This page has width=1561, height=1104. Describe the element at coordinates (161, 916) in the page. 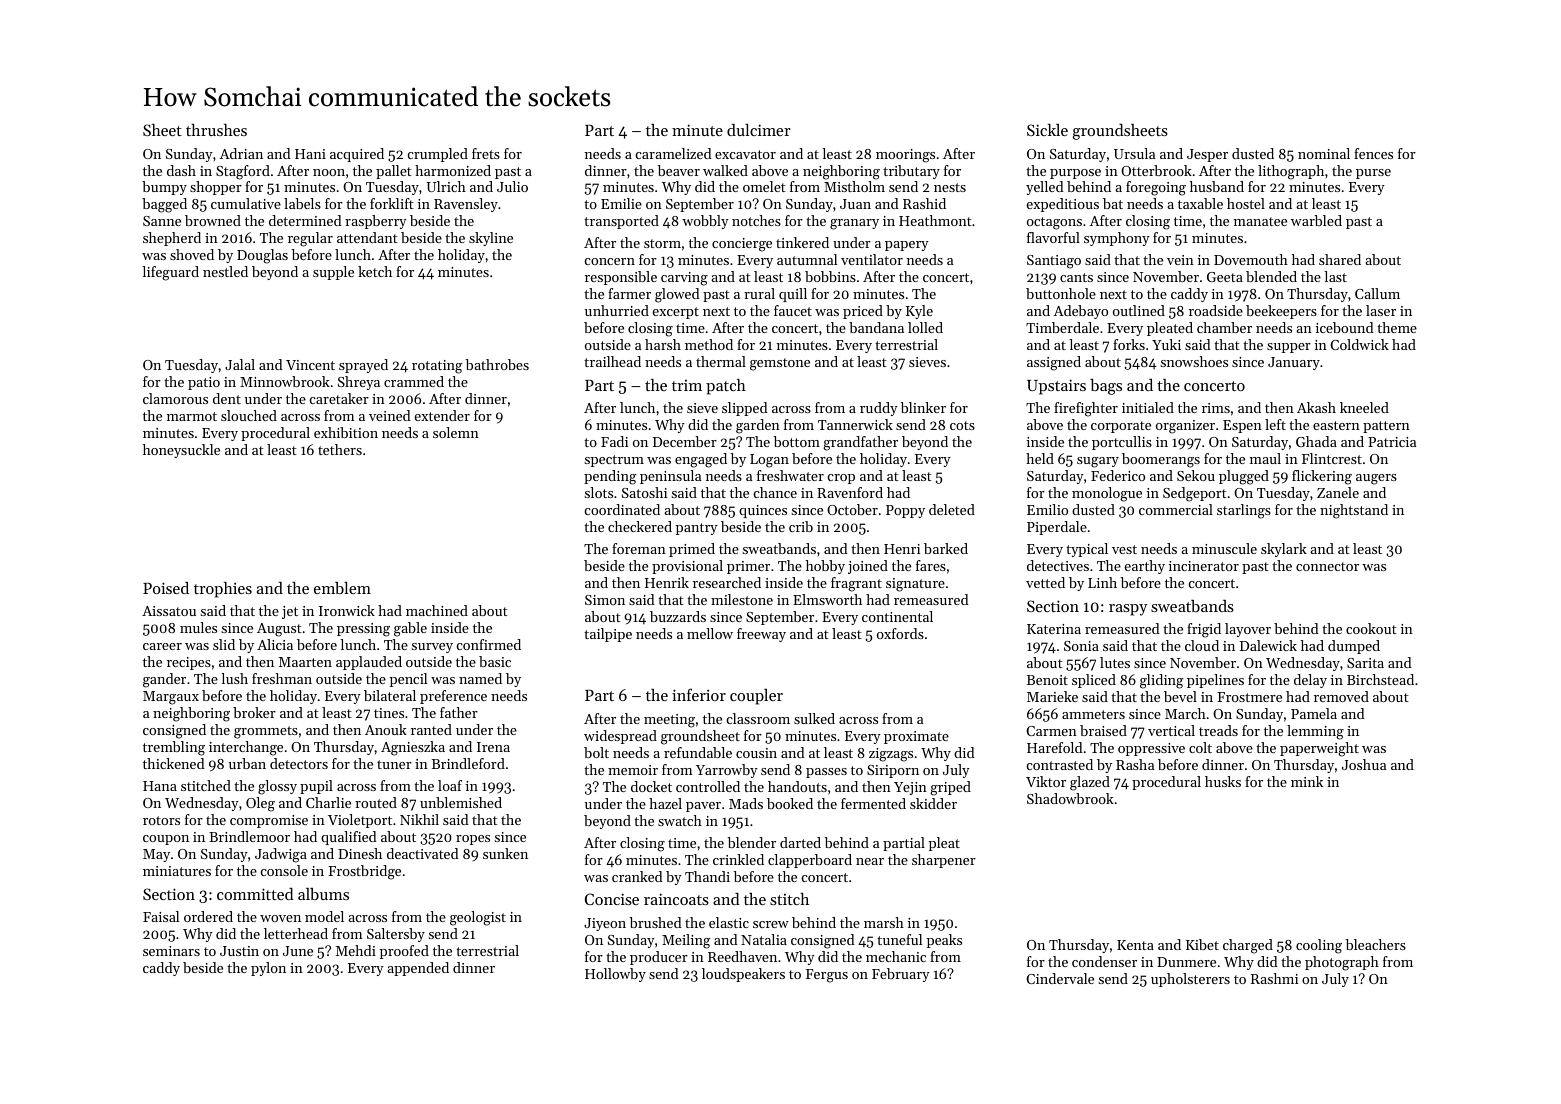

I see `Faisal` at that location.
